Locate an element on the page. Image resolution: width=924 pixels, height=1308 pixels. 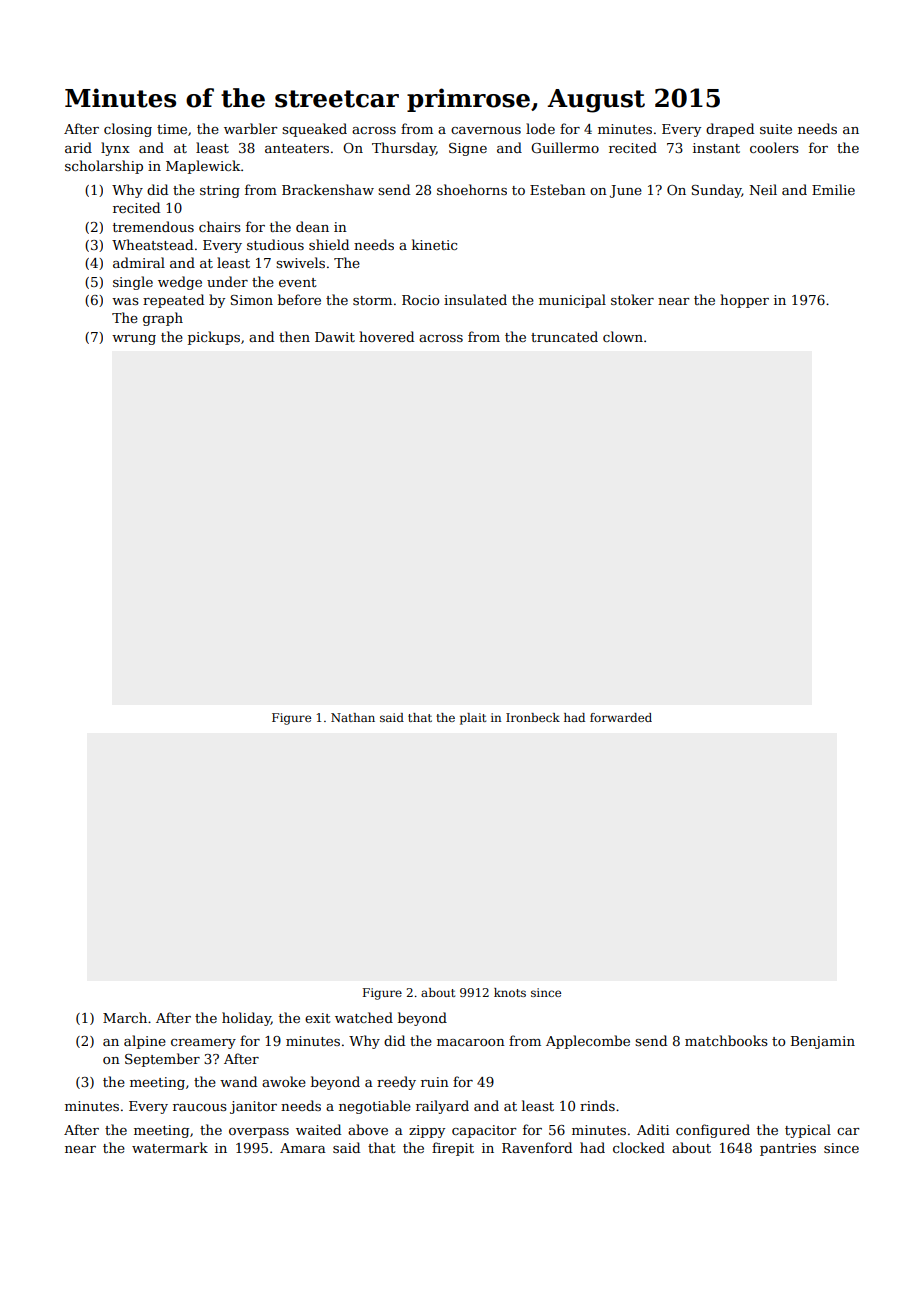
raucous is located at coordinates (200, 1107).
